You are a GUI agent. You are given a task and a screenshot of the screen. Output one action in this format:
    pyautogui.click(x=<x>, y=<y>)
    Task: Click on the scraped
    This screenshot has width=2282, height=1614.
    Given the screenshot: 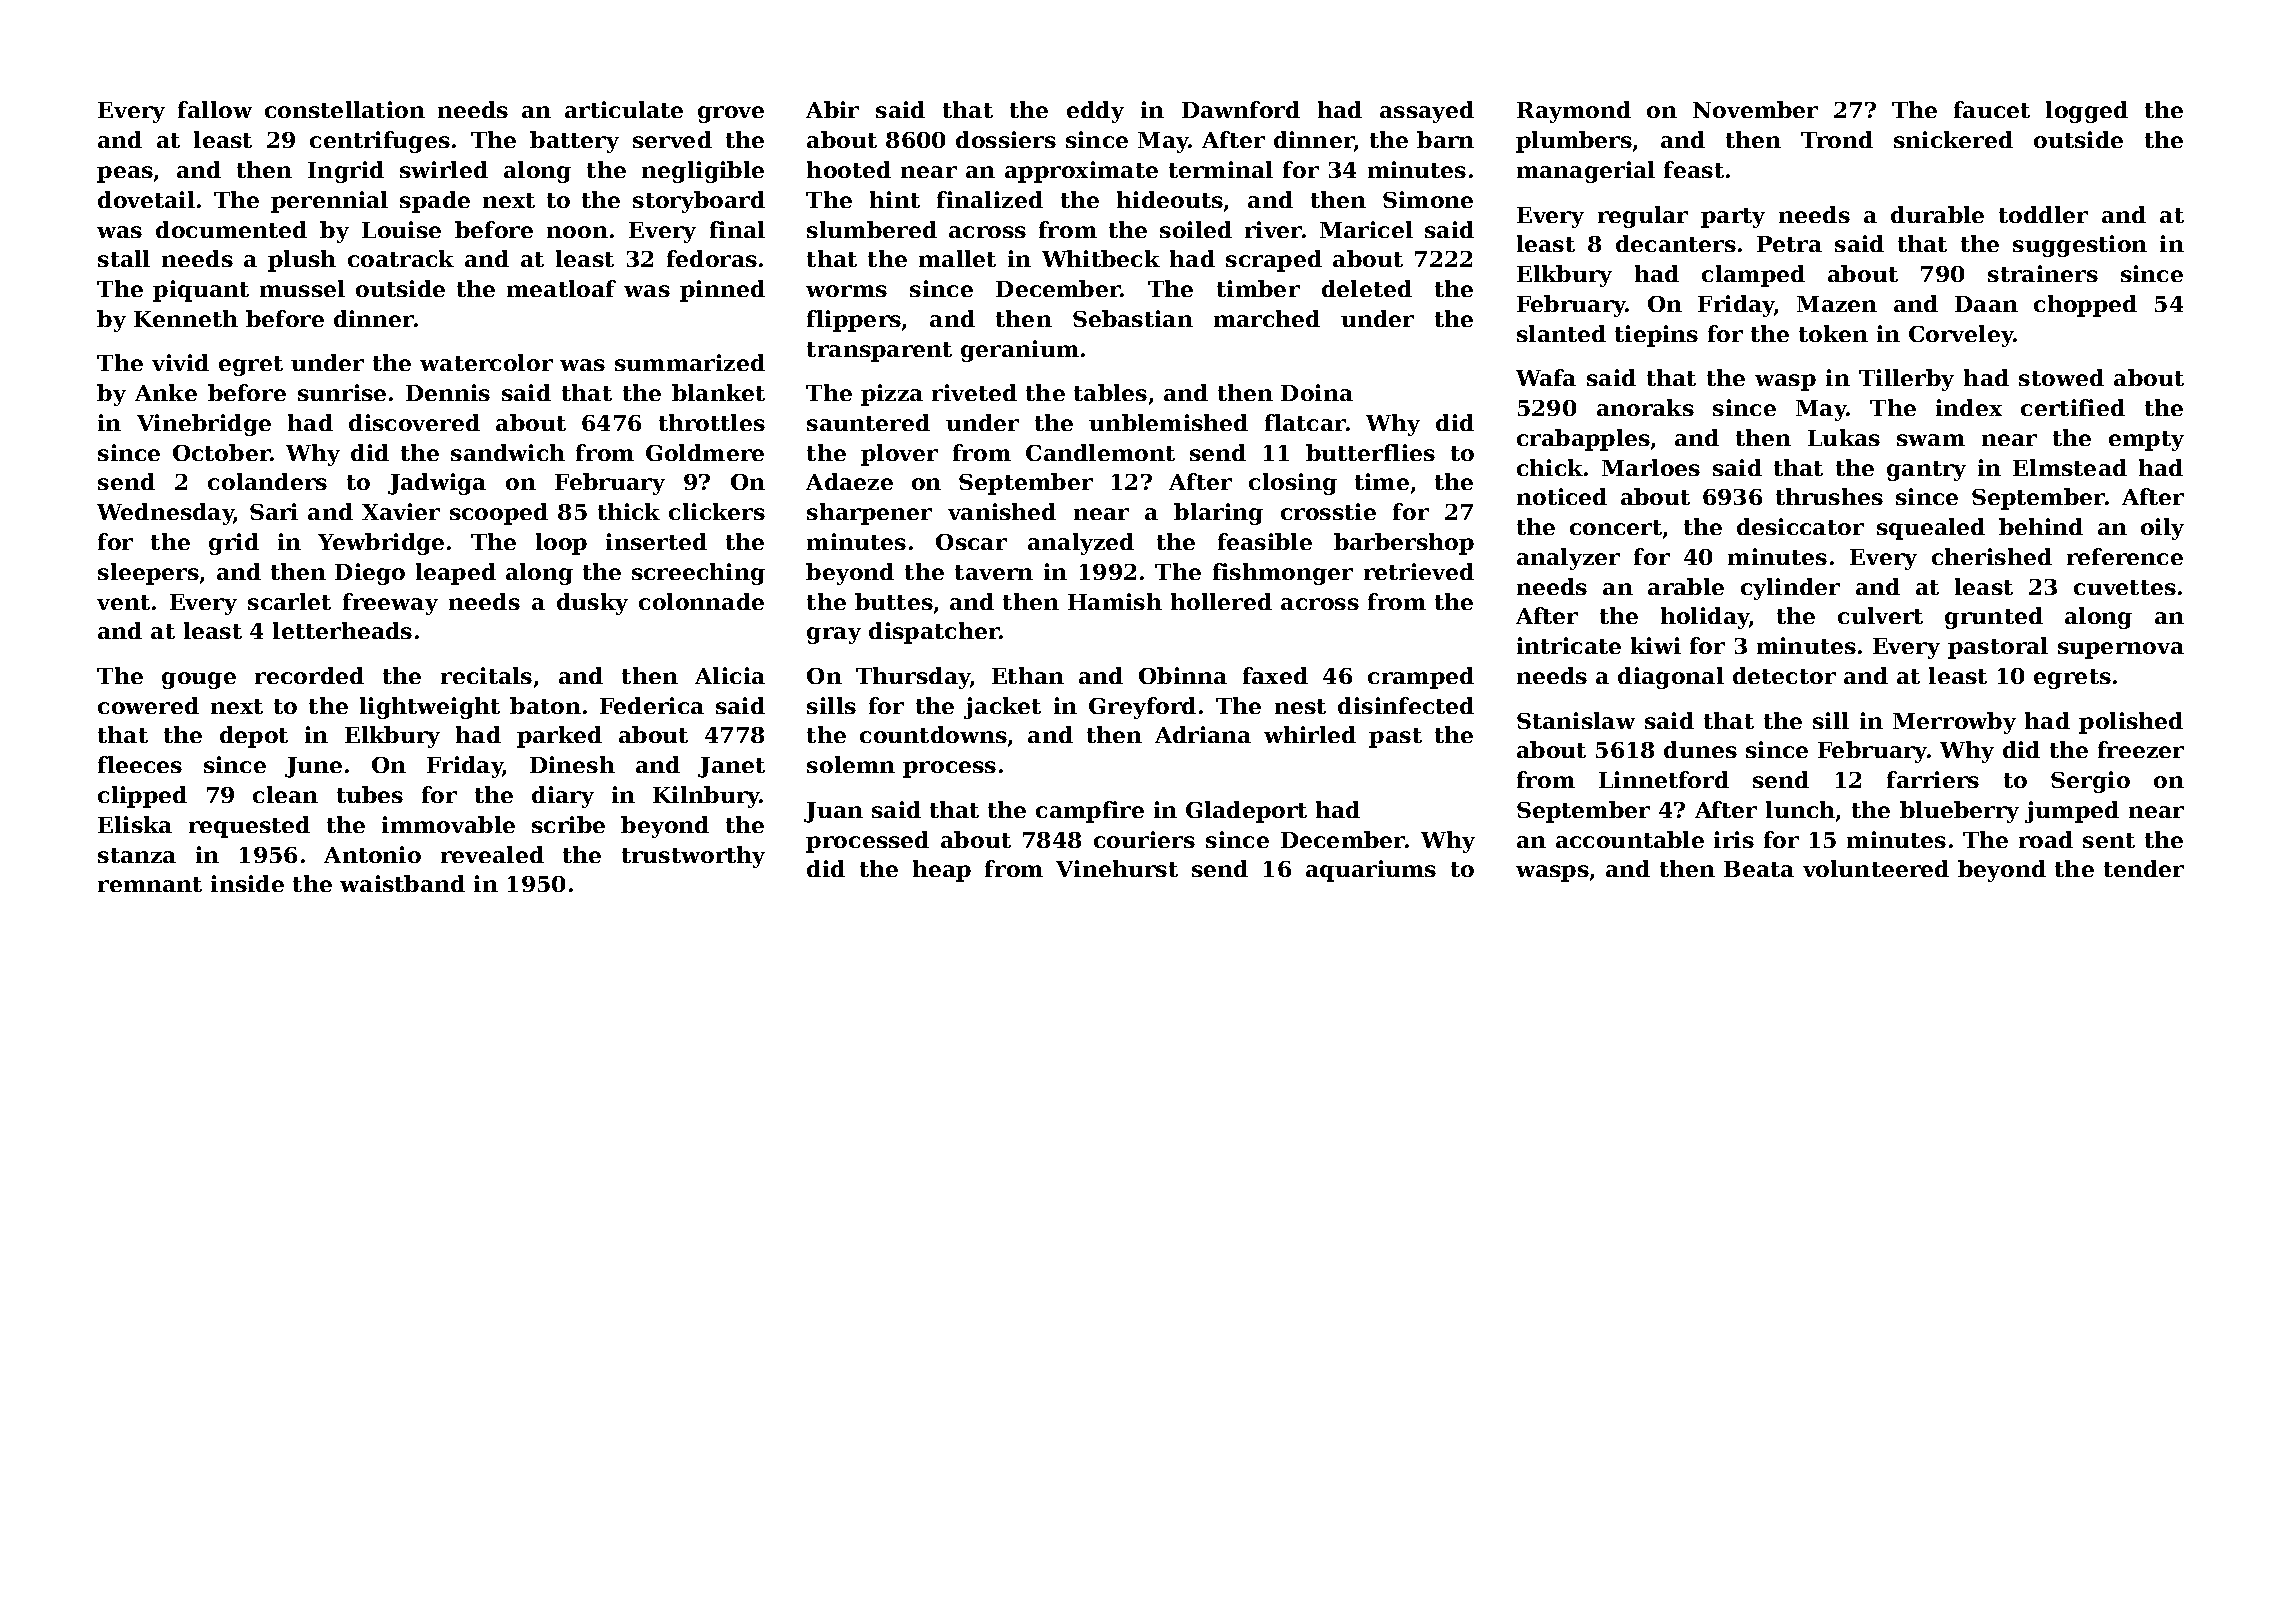 What is the action you would take?
    pyautogui.click(x=1274, y=261)
